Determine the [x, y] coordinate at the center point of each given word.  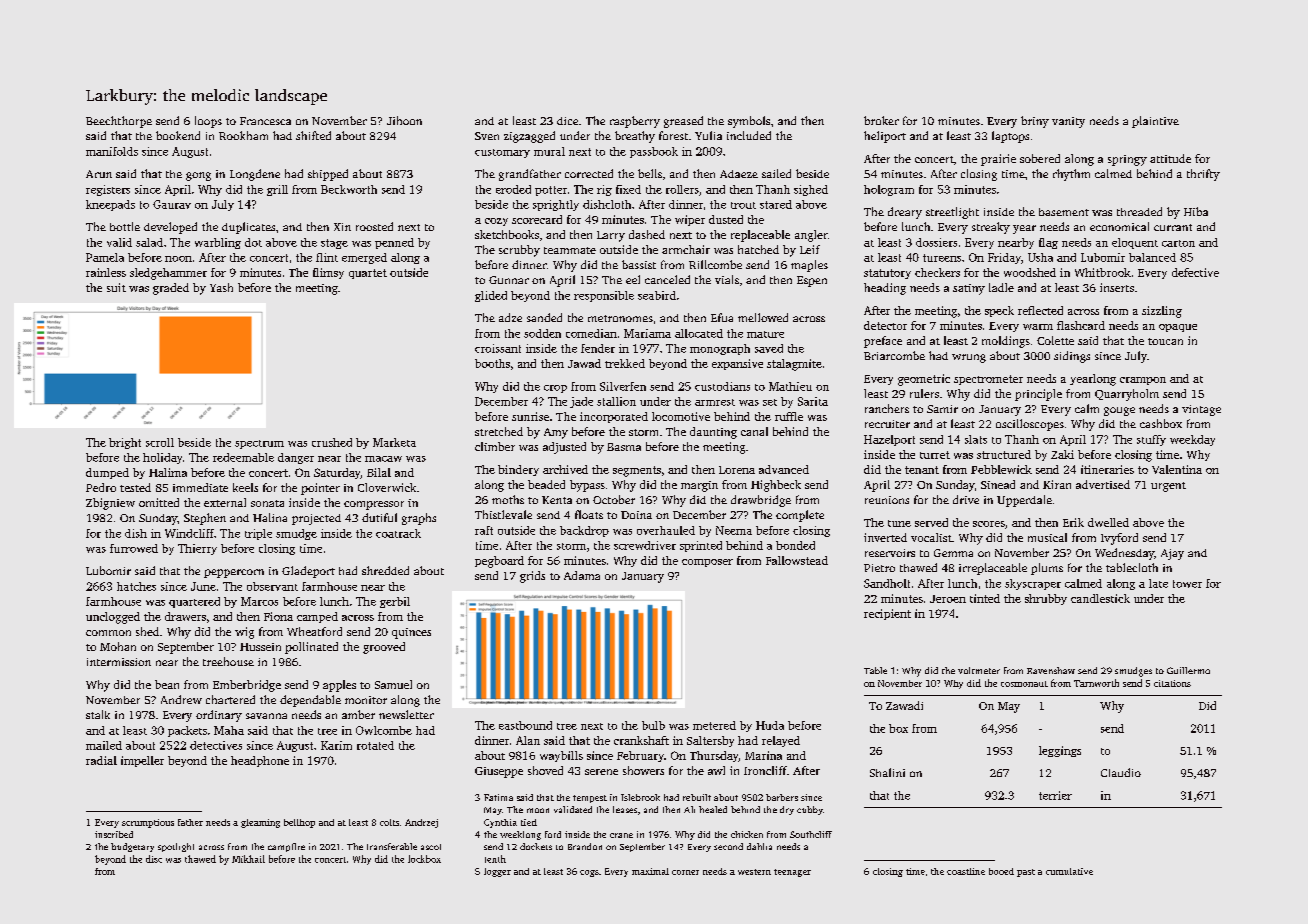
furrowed [134, 548]
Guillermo [1188, 670]
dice [567, 121]
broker [881, 120]
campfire [286, 847]
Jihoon [404, 120]
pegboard [499, 562]
